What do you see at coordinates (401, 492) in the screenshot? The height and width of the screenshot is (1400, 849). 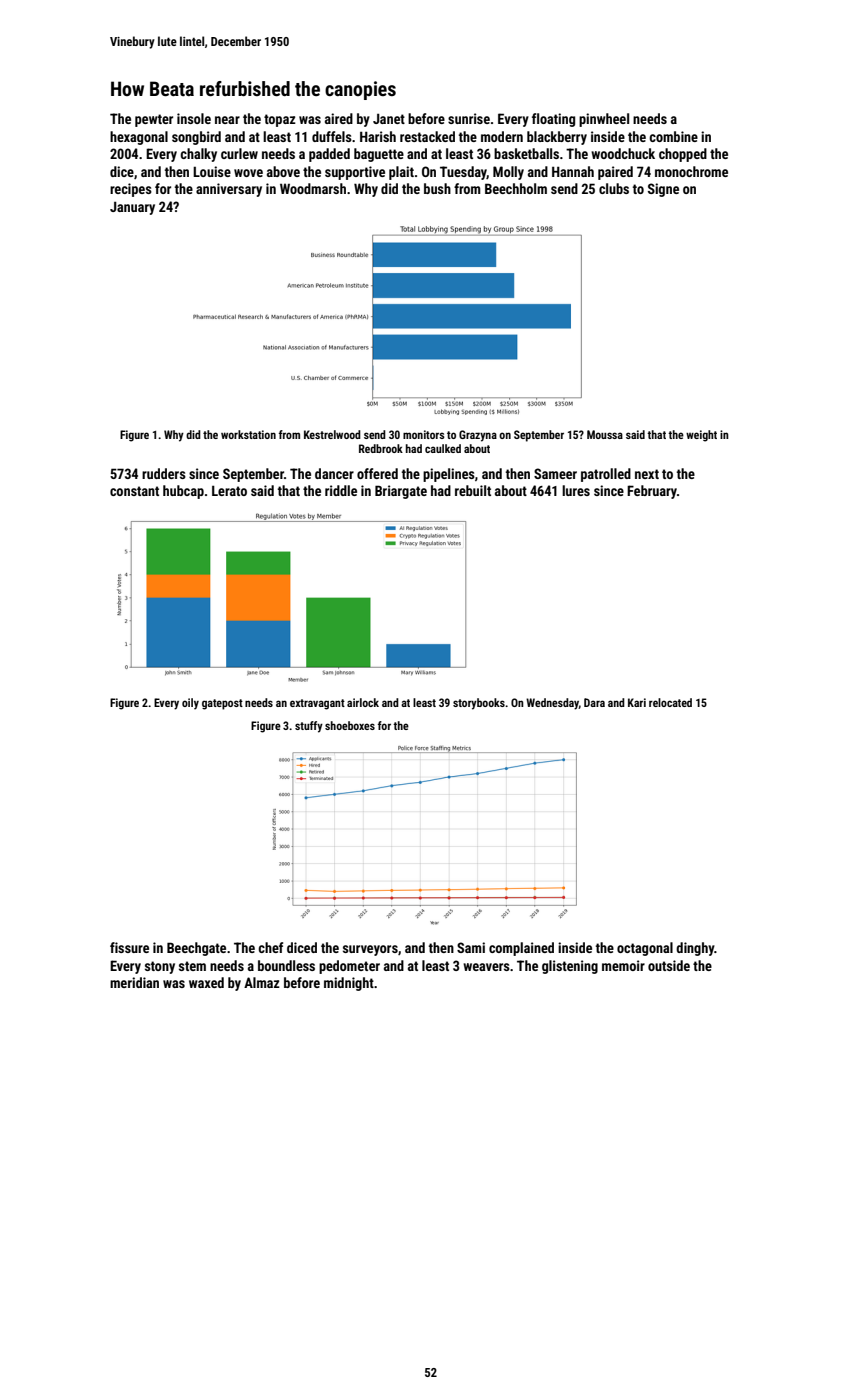 I see `Briargate` at bounding box center [401, 492].
